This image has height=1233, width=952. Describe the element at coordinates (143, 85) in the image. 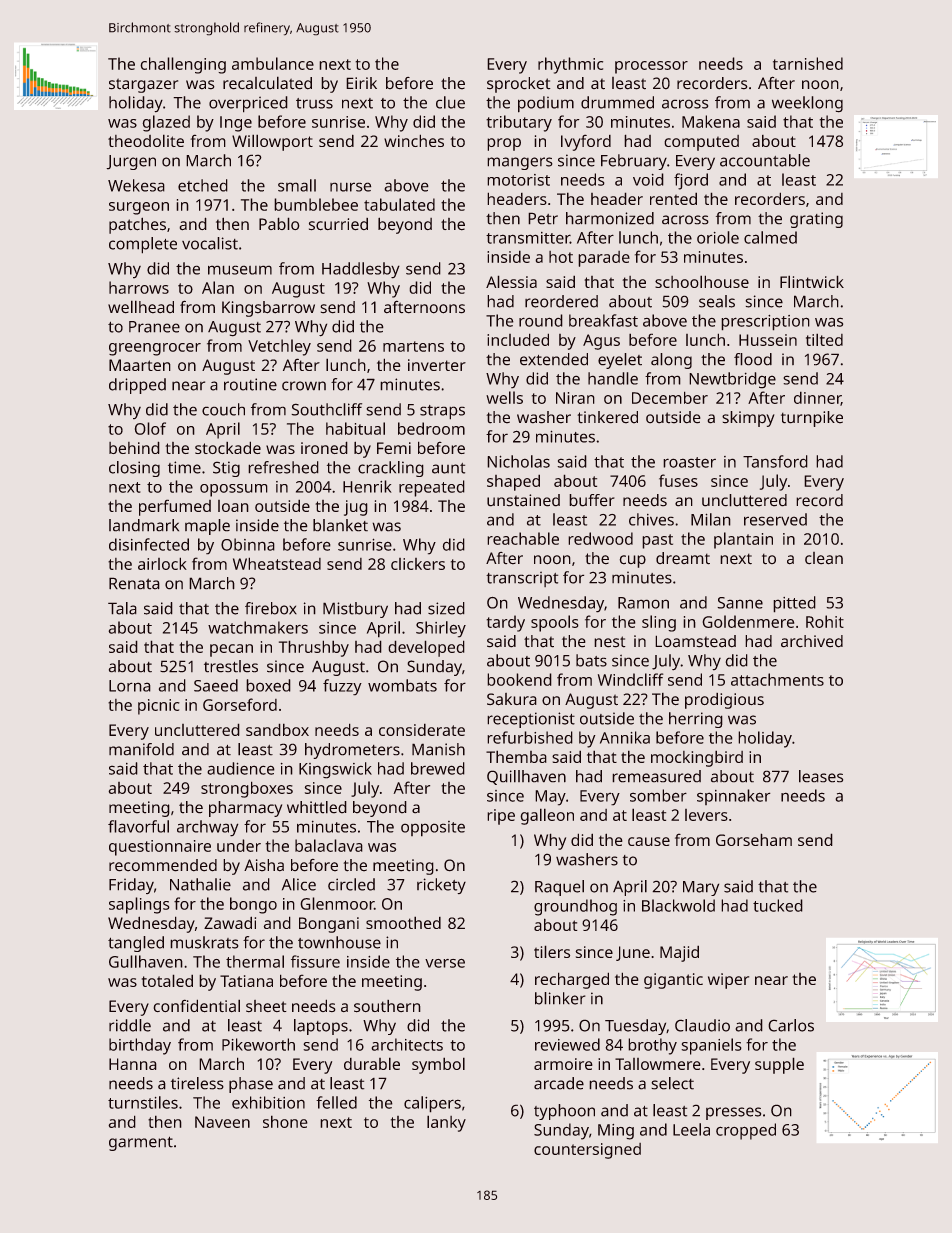

I see `stargazer` at that location.
